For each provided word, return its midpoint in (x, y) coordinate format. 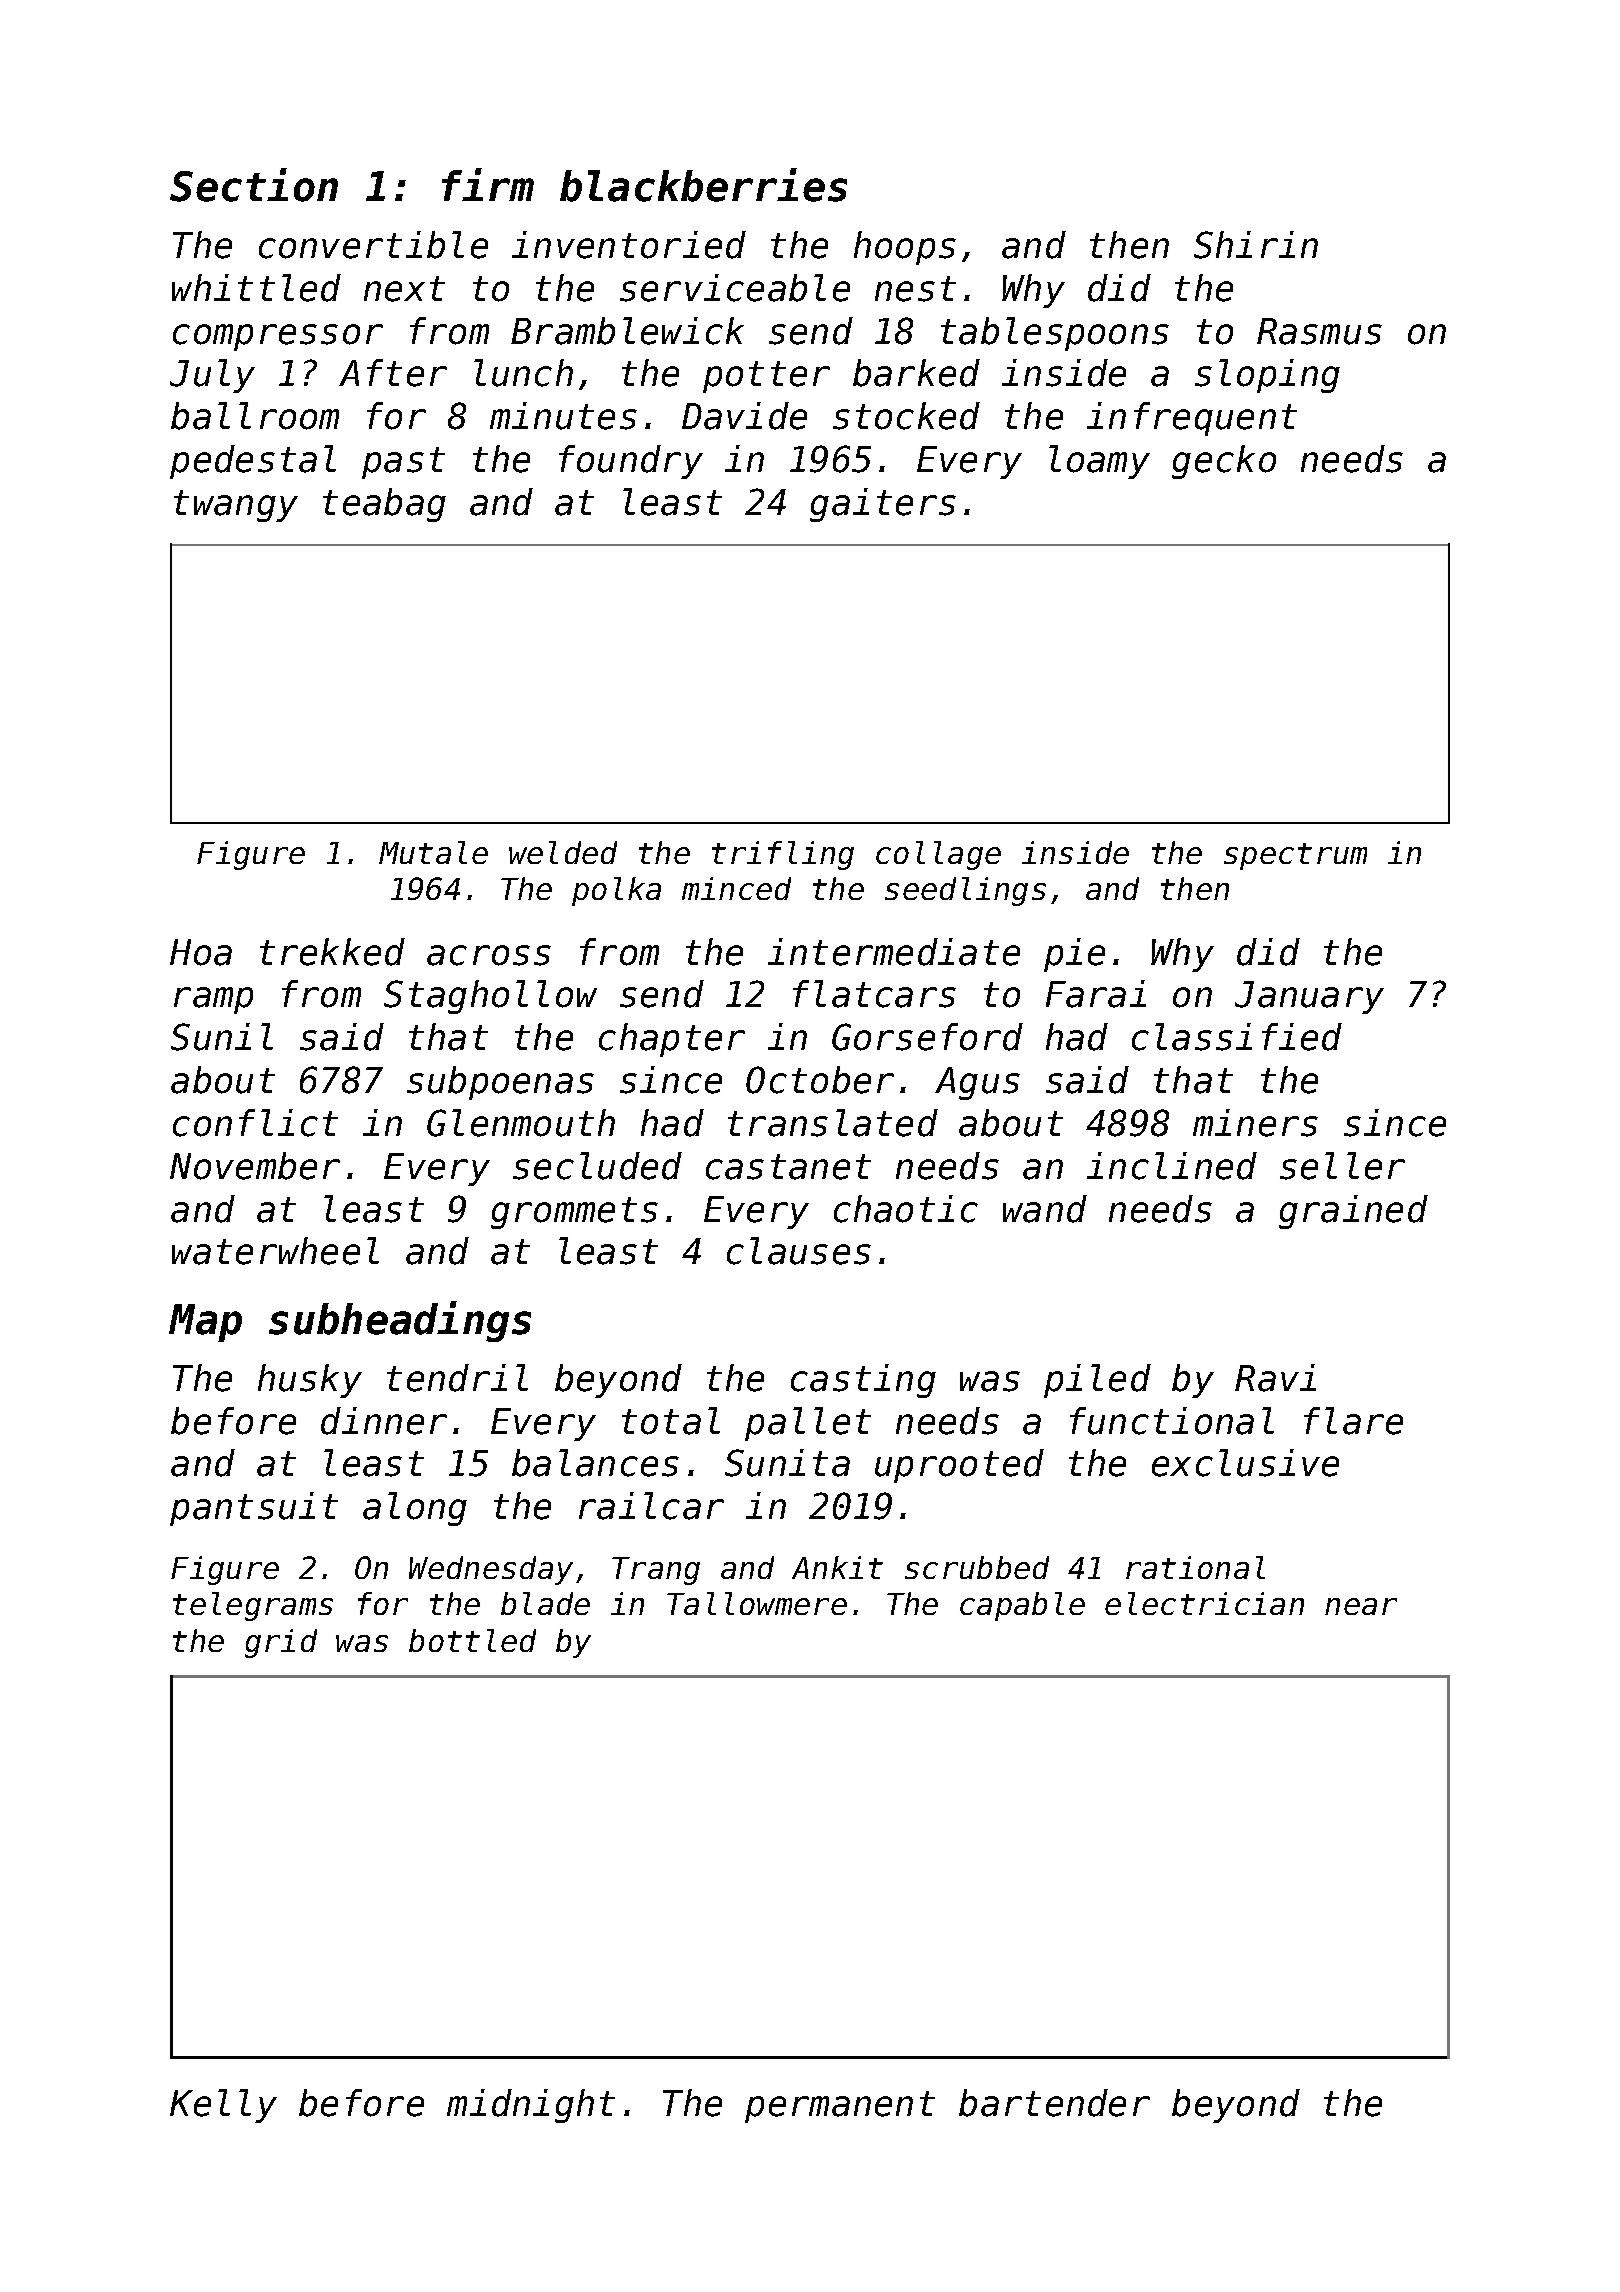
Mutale (433, 852)
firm (488, 184)
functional (1172, 1421)
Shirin (1256, 245)
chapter (672, 1040)
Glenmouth (521, 1123)
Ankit (837, 1567)
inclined (1172, 1166)
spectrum (1295, 856)
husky (310, 1381)
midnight (531, 2106)
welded (563, 852)
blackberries (703, 185)
